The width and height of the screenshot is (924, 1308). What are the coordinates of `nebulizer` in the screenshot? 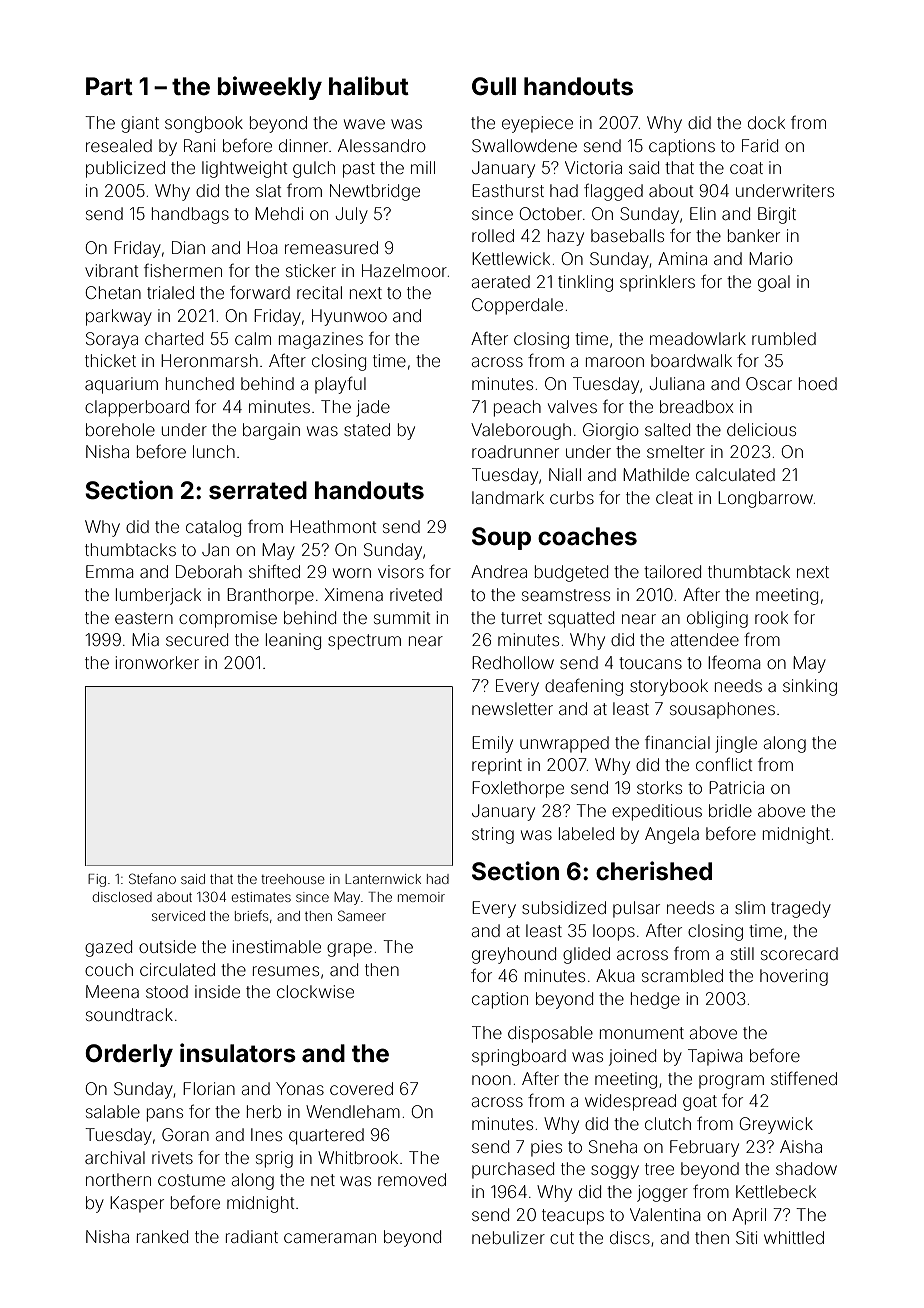 It's located at (508, 1237).
